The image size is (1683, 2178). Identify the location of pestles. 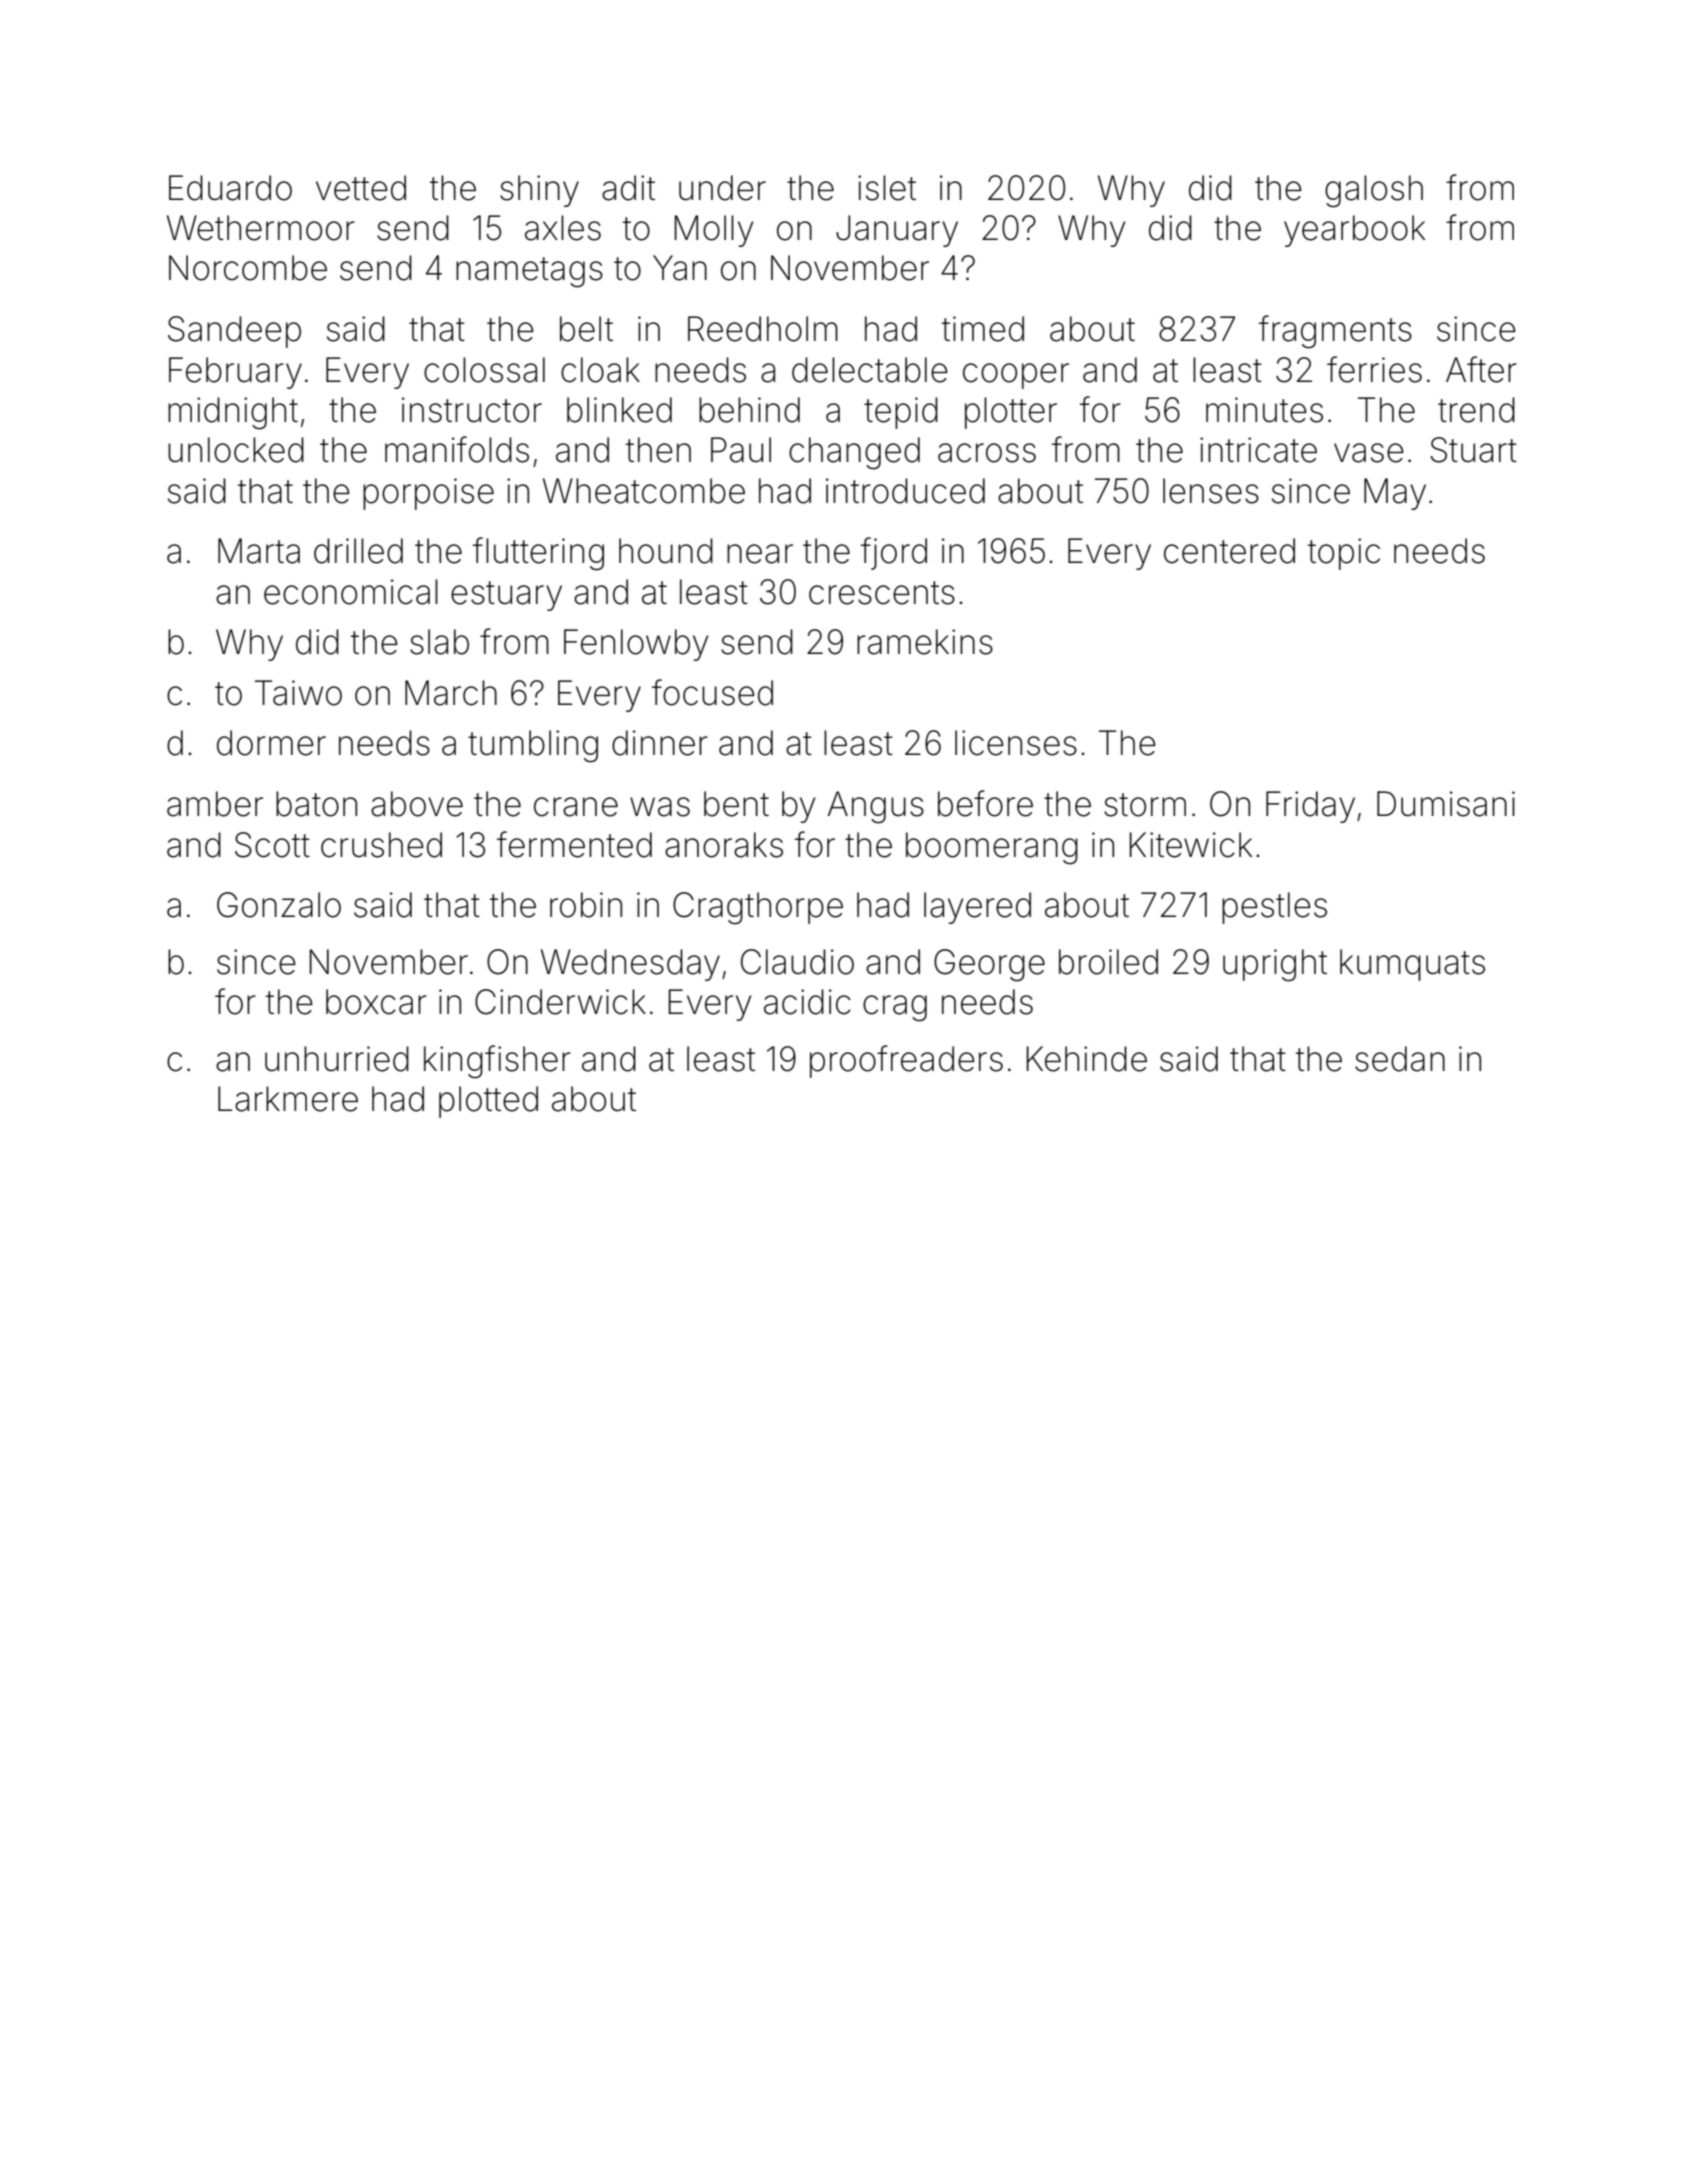
(1274, 908).
